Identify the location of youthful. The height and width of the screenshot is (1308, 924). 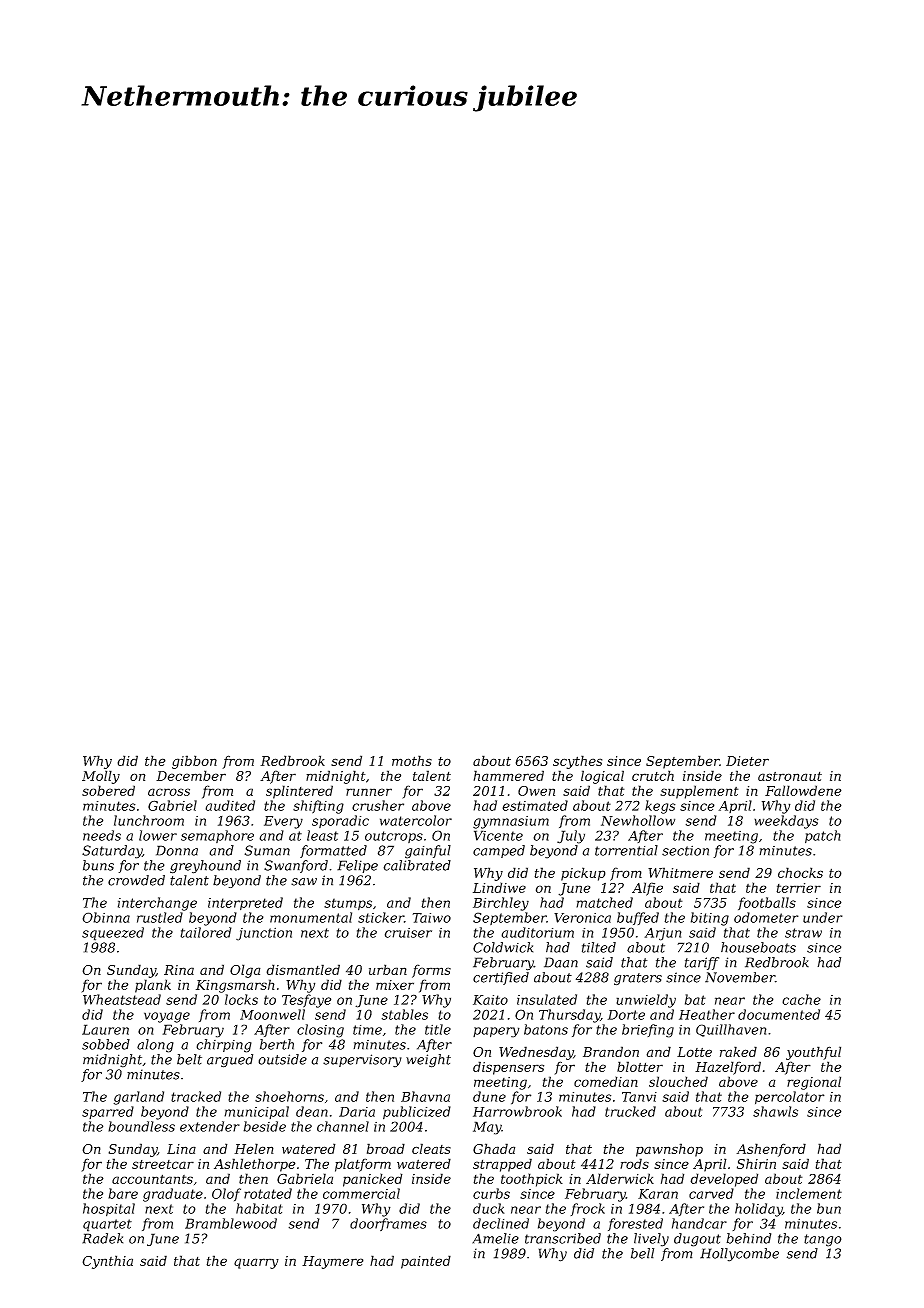
(813, 1053).
